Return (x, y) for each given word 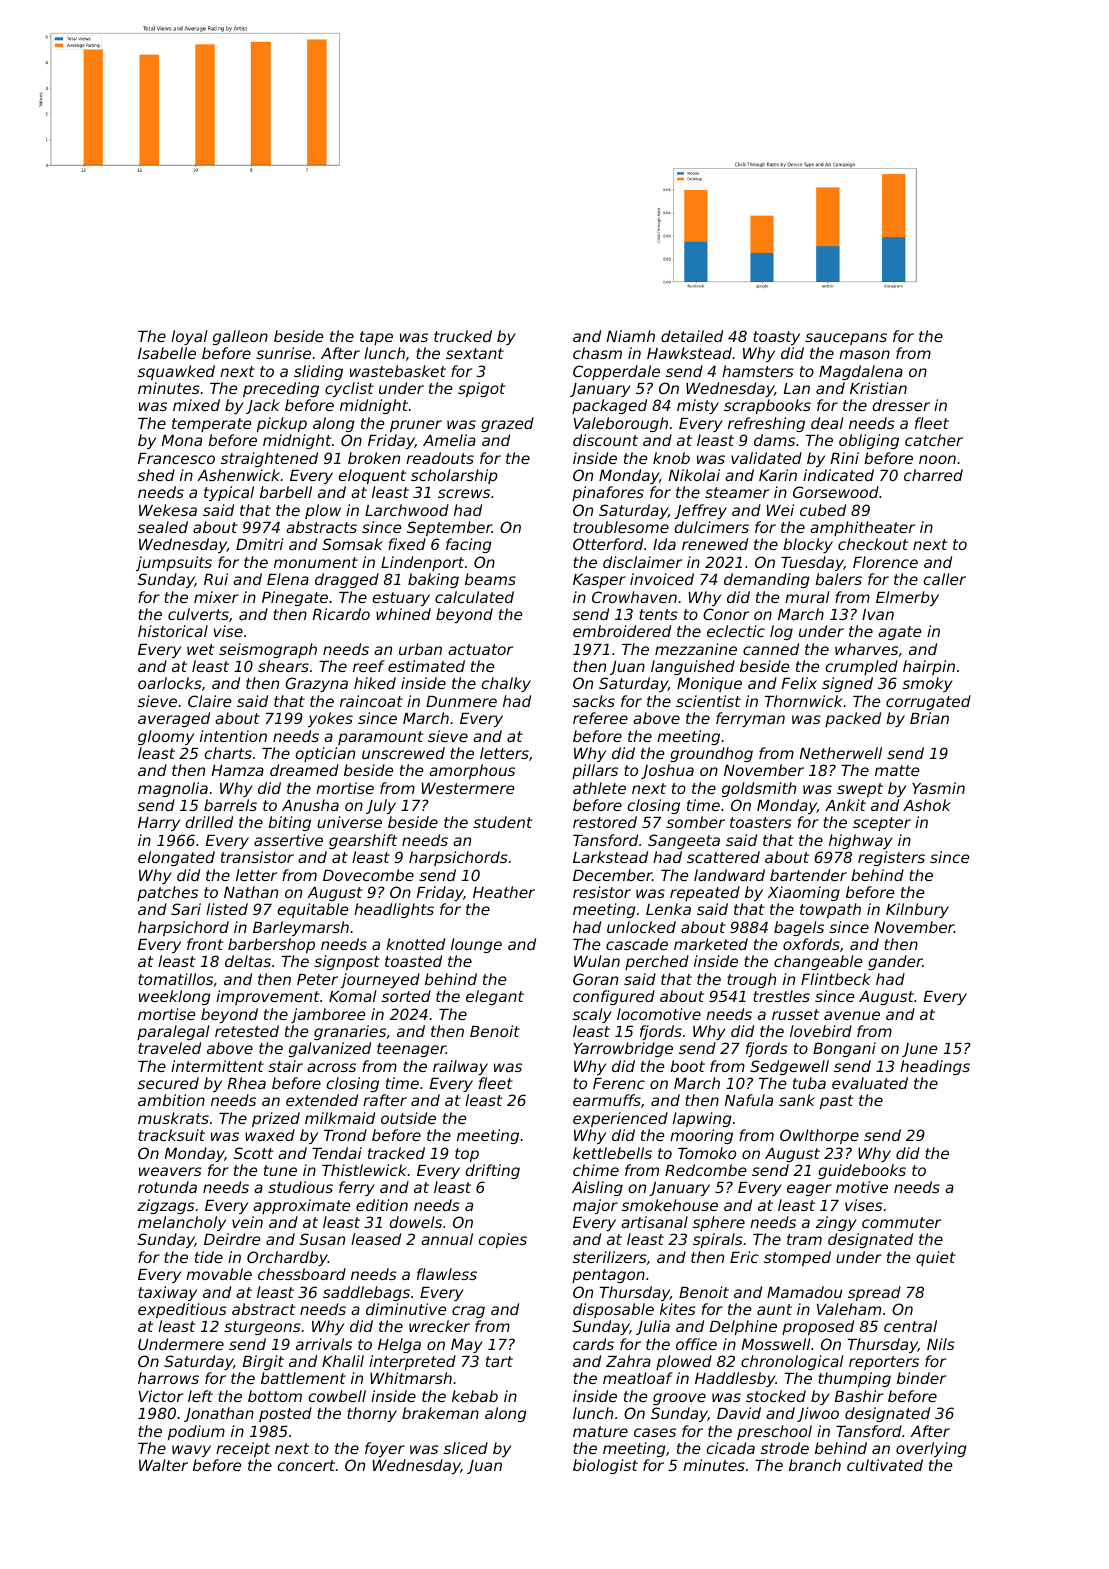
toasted (413, 961)
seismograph (268, 650)
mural (807, 597)
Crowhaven (634, 597)
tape (376, 338)
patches (167, 893)
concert (306, 1465)
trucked (463, 336)
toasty (776, 338)
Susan (322, 1239)
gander (895, 962)
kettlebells (612, 1153)
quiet (935, 1258)
